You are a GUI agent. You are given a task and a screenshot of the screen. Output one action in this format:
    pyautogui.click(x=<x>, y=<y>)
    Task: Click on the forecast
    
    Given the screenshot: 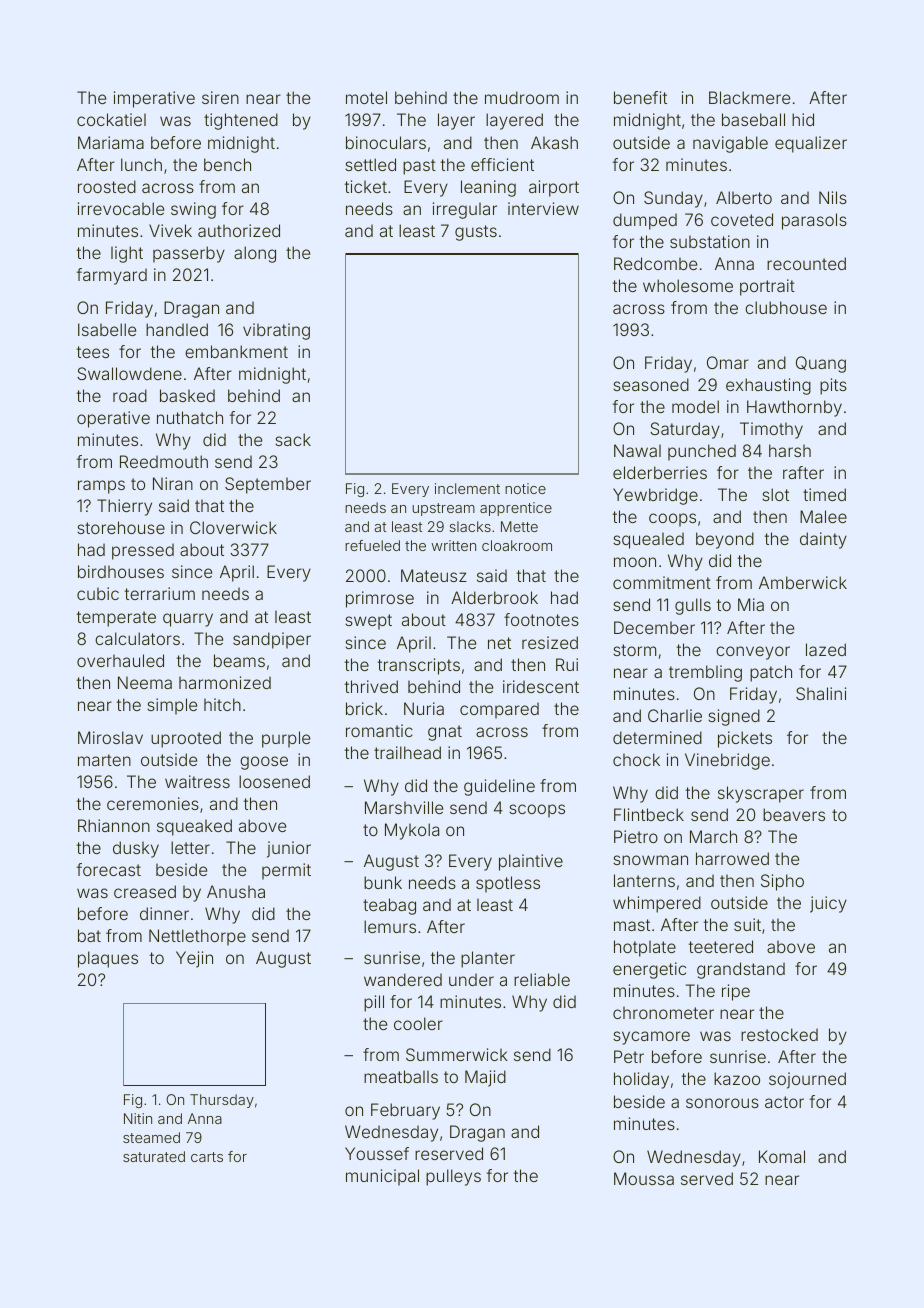 What is the action you would take?
    pyautogui.click(x=109, y=869)
